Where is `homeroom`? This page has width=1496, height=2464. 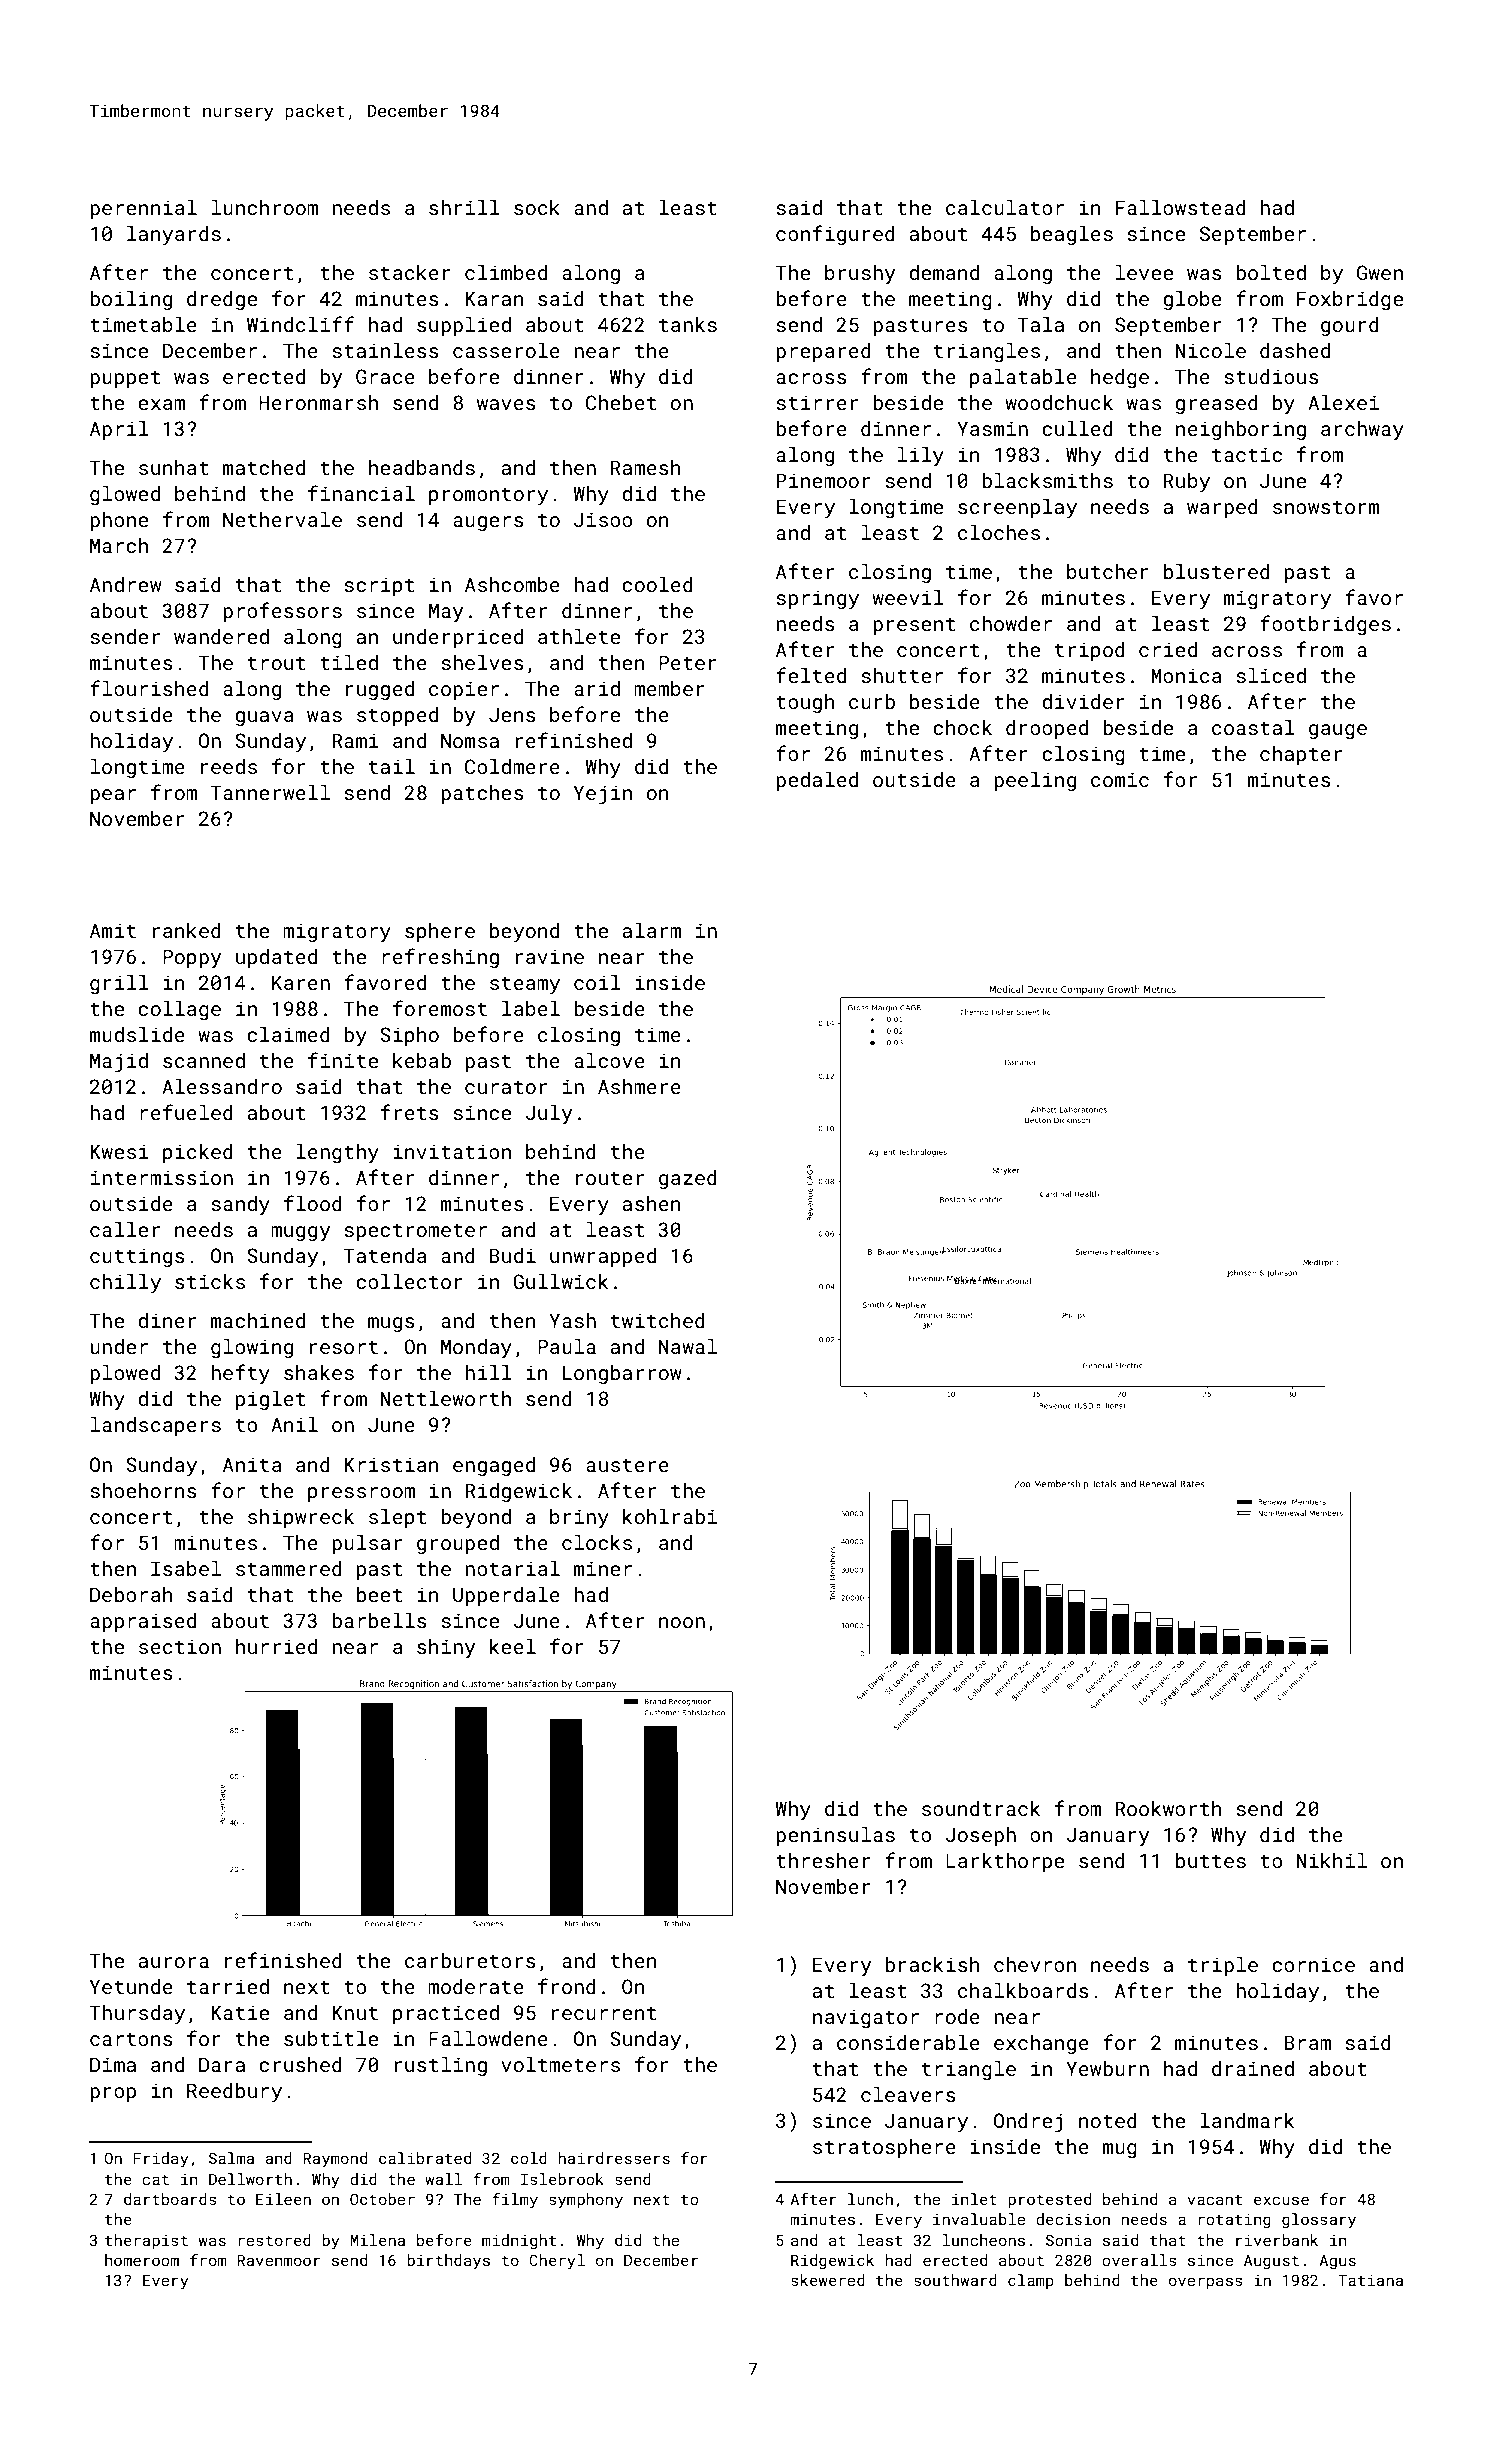 homeroom is located at coordinates (142, 2260).
